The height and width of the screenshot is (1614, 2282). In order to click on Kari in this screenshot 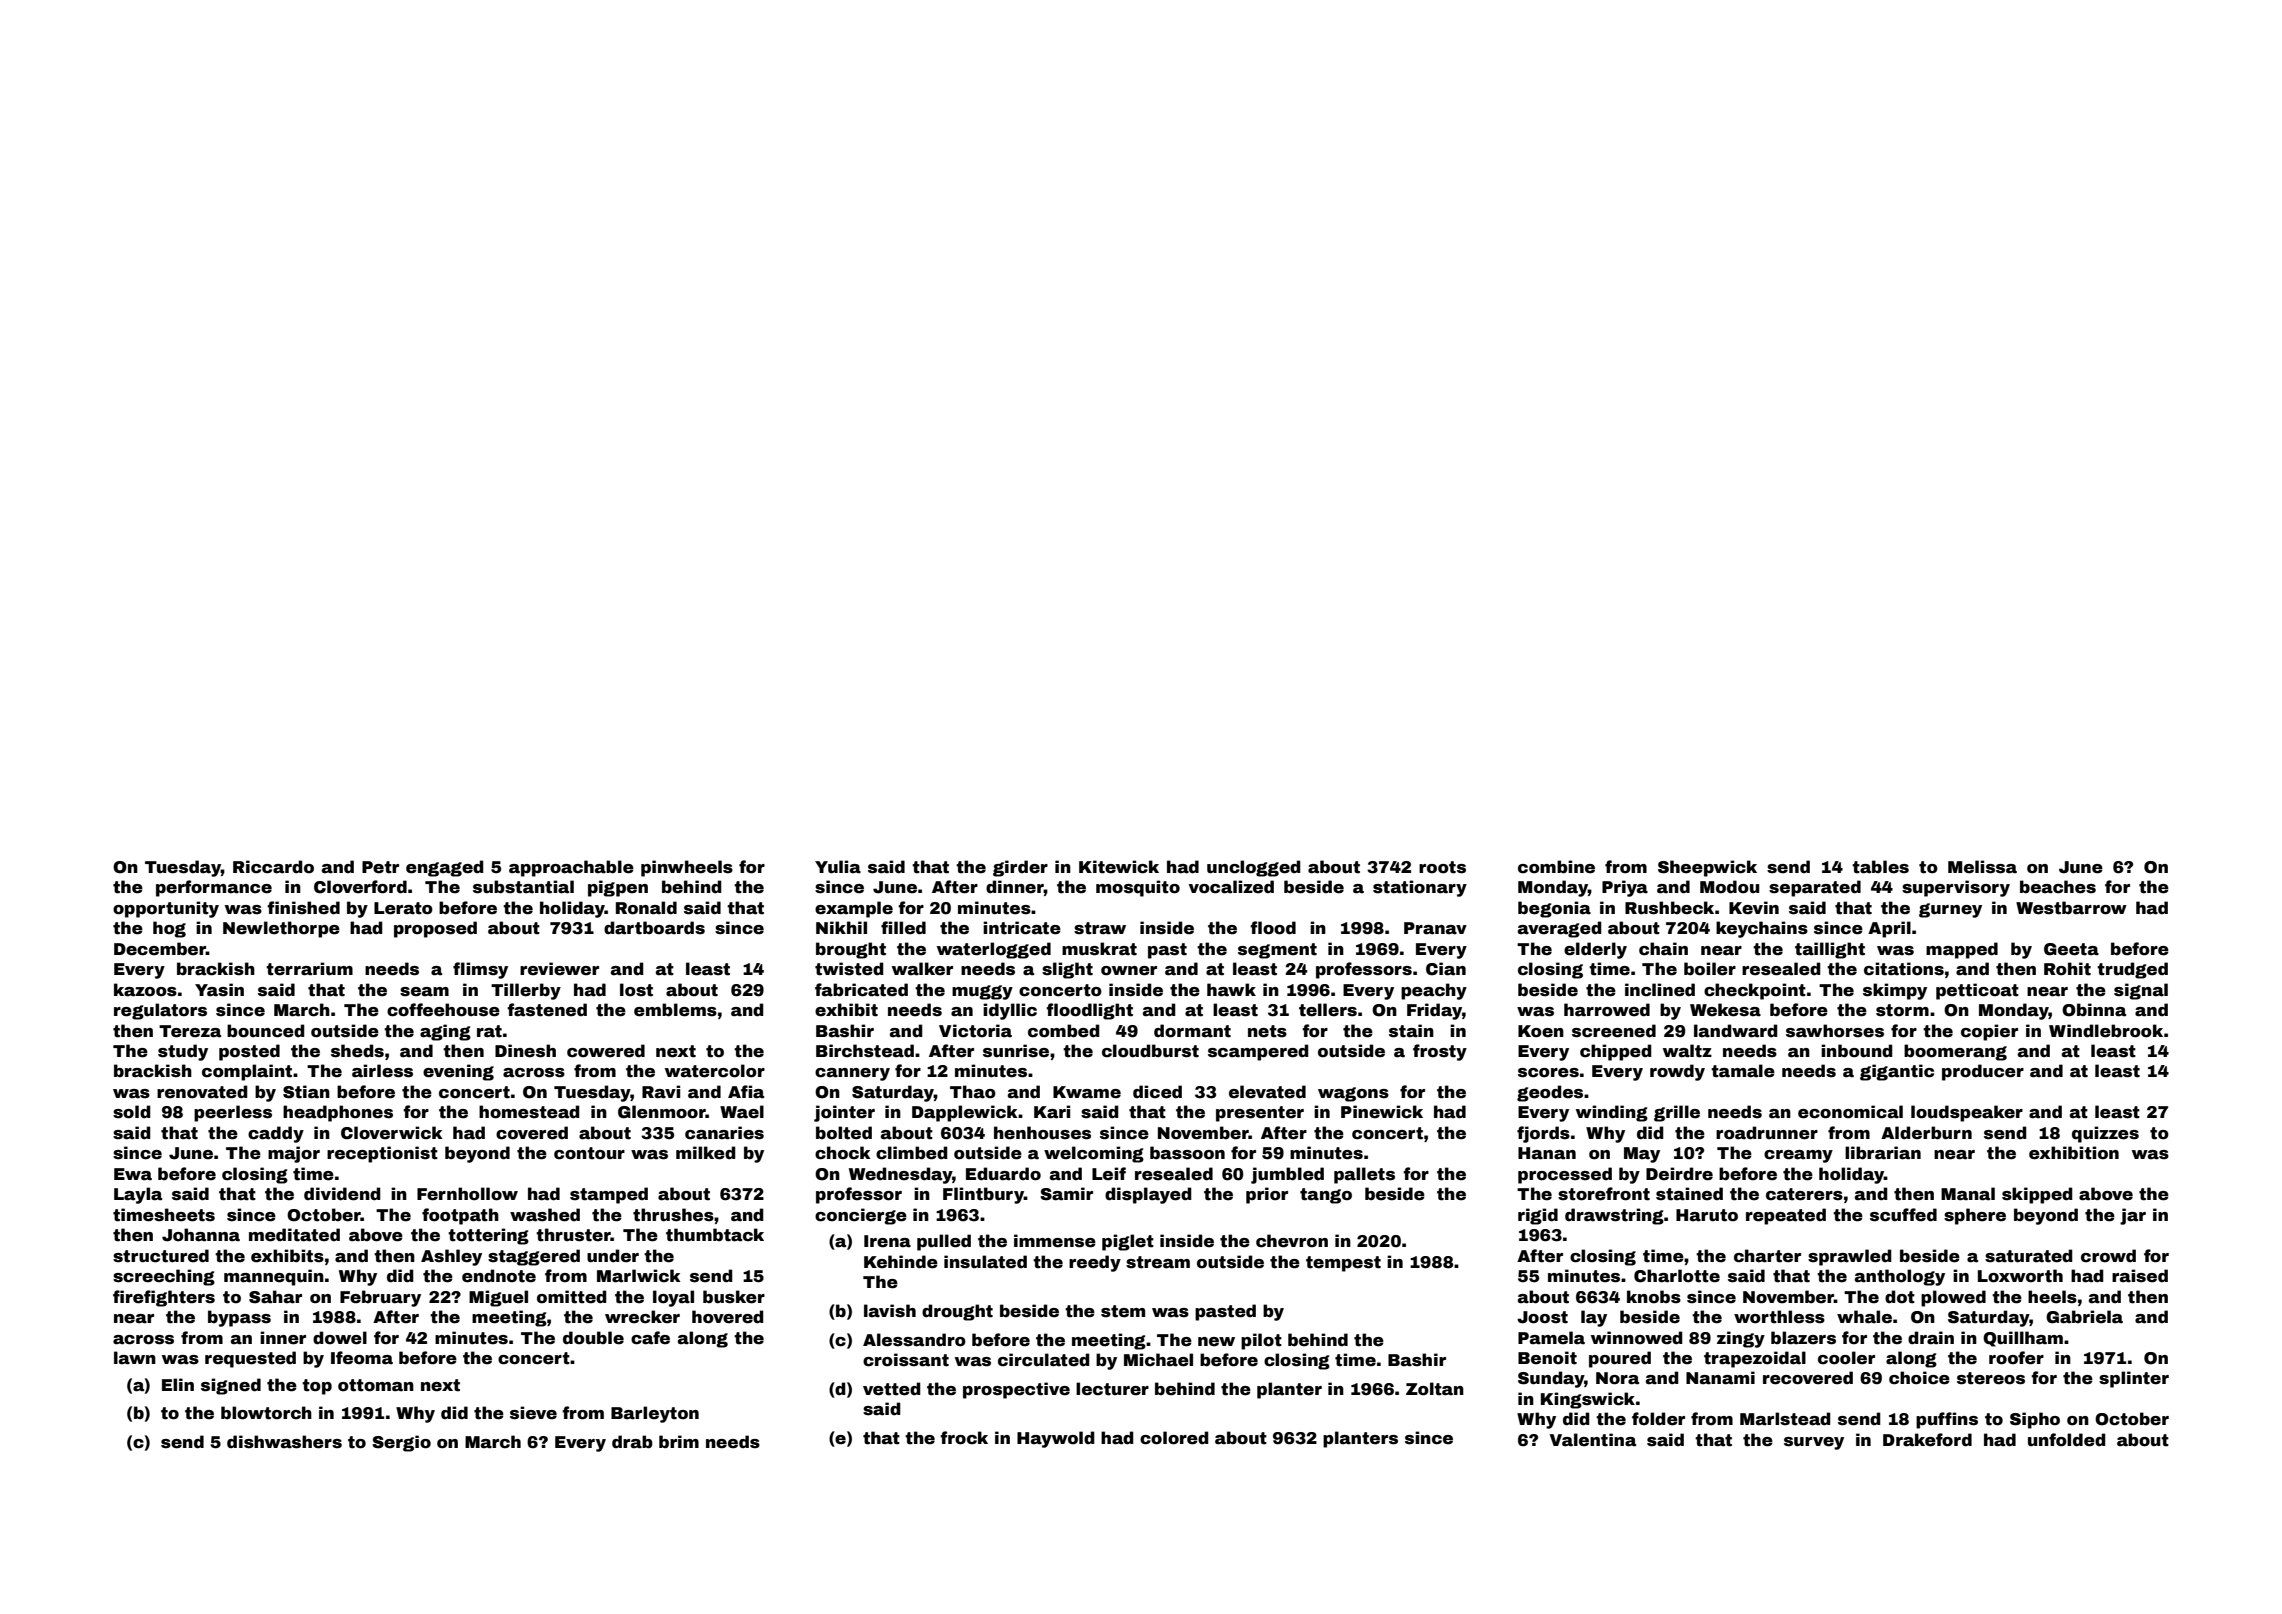, I will do `click(1052, 1112)`.
